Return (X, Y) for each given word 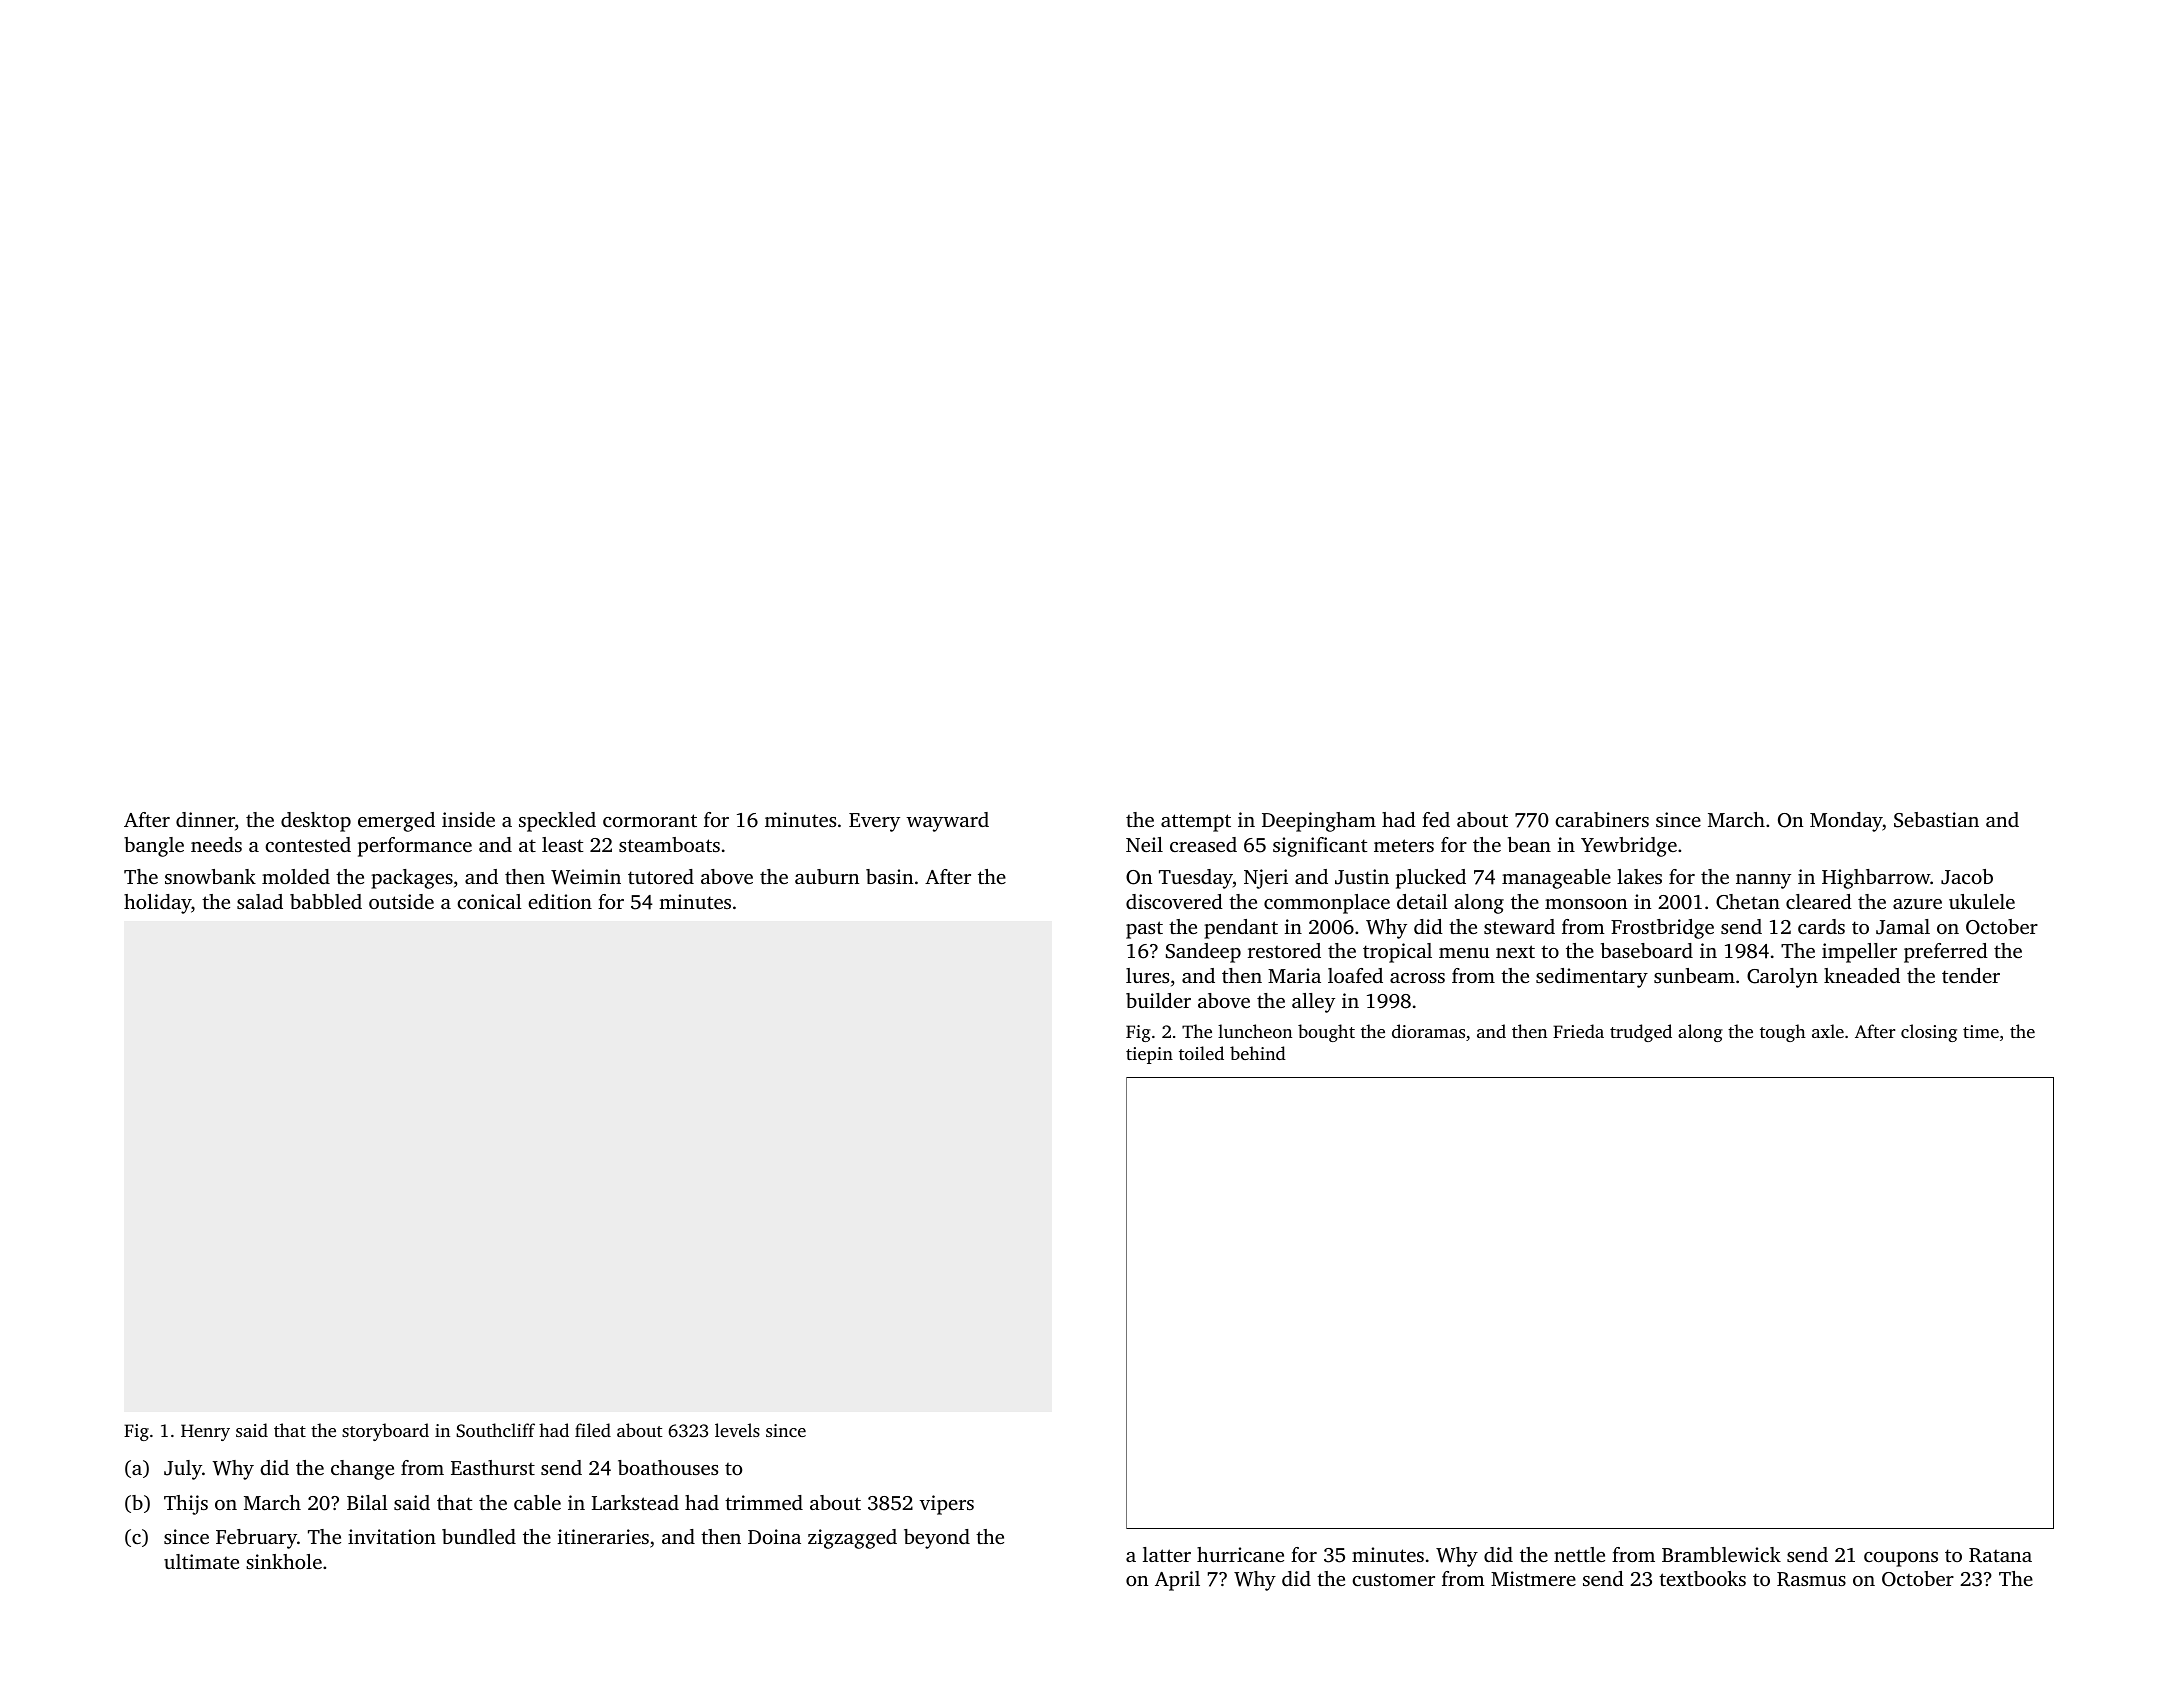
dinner (205, 819)
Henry (205, 1432)
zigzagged (852, 1539)
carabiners (1602, 819)
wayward (948, 822)
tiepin (1149, 1055)
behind (1258, 1053)
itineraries (603, 1536)
